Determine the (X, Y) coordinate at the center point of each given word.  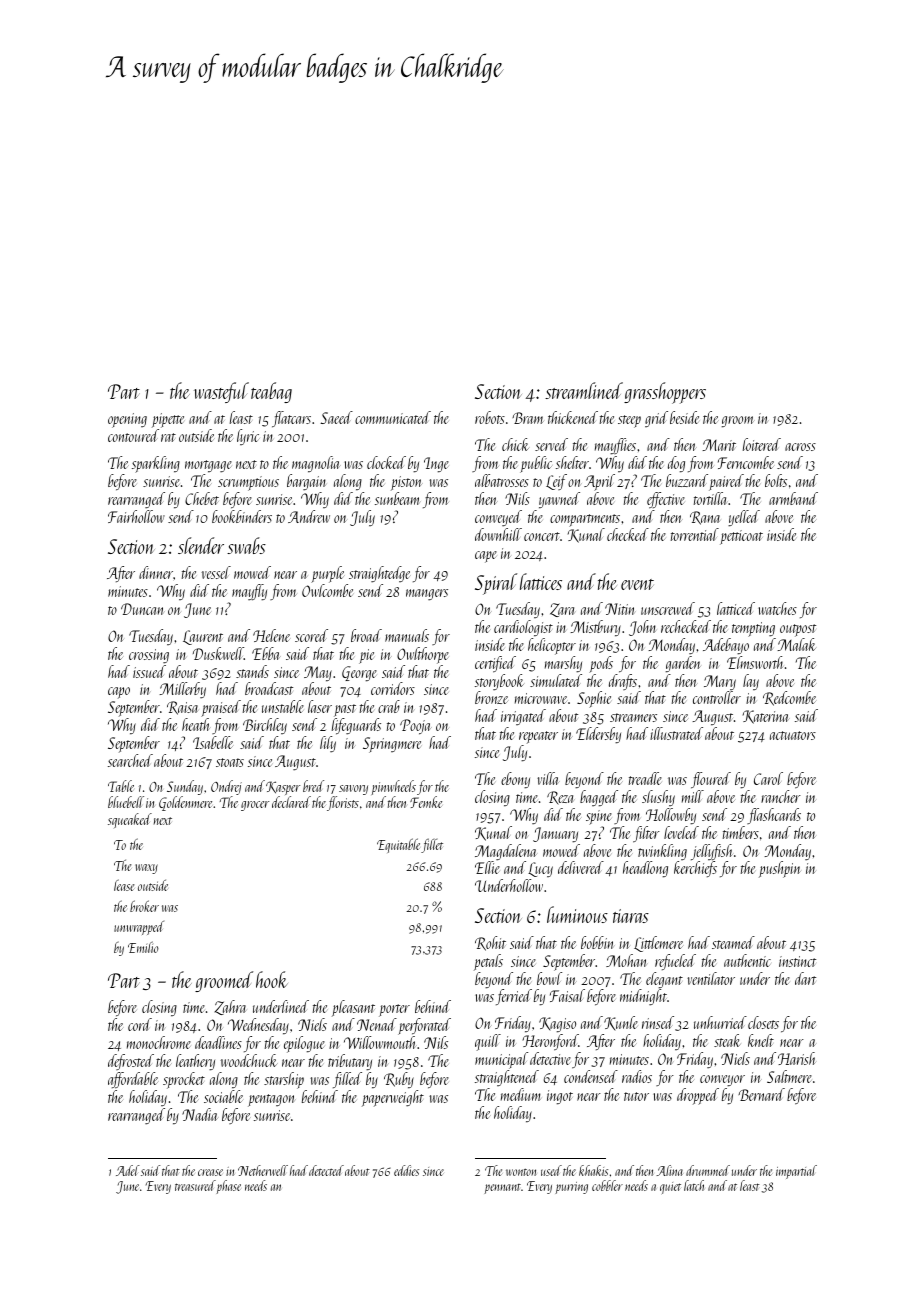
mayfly (249, 592)
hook (272, 979)
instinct (797, 961)
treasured (195, 1185)
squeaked (130, 820)
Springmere (392, 745)
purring (571, 1188)
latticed (736, 608)
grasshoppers (665, 393)
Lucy (540, 869)
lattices (541, 581)
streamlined (584, 390)
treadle (645, 778)
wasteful (221, 392)
